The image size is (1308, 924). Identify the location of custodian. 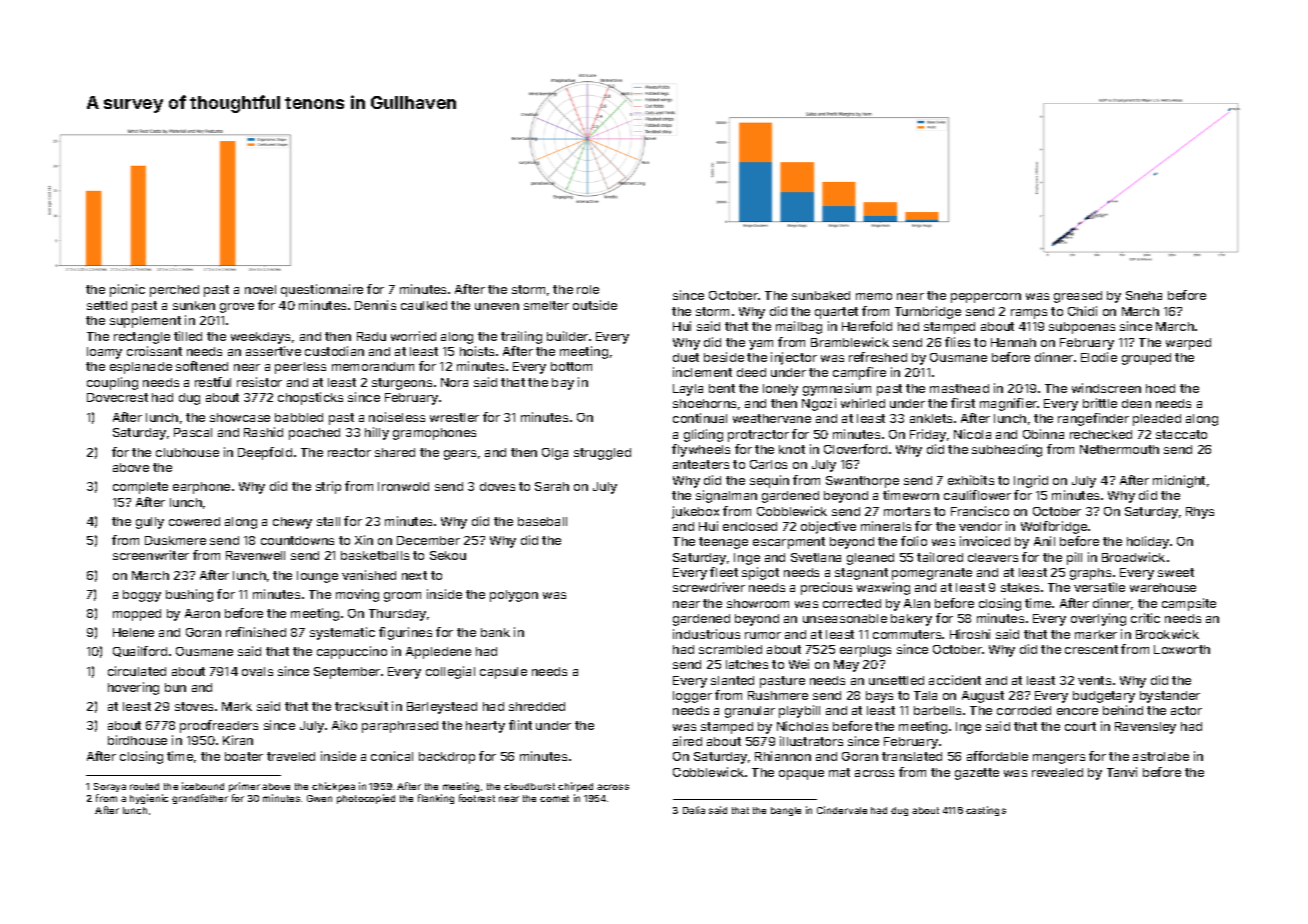
(334, 351).
